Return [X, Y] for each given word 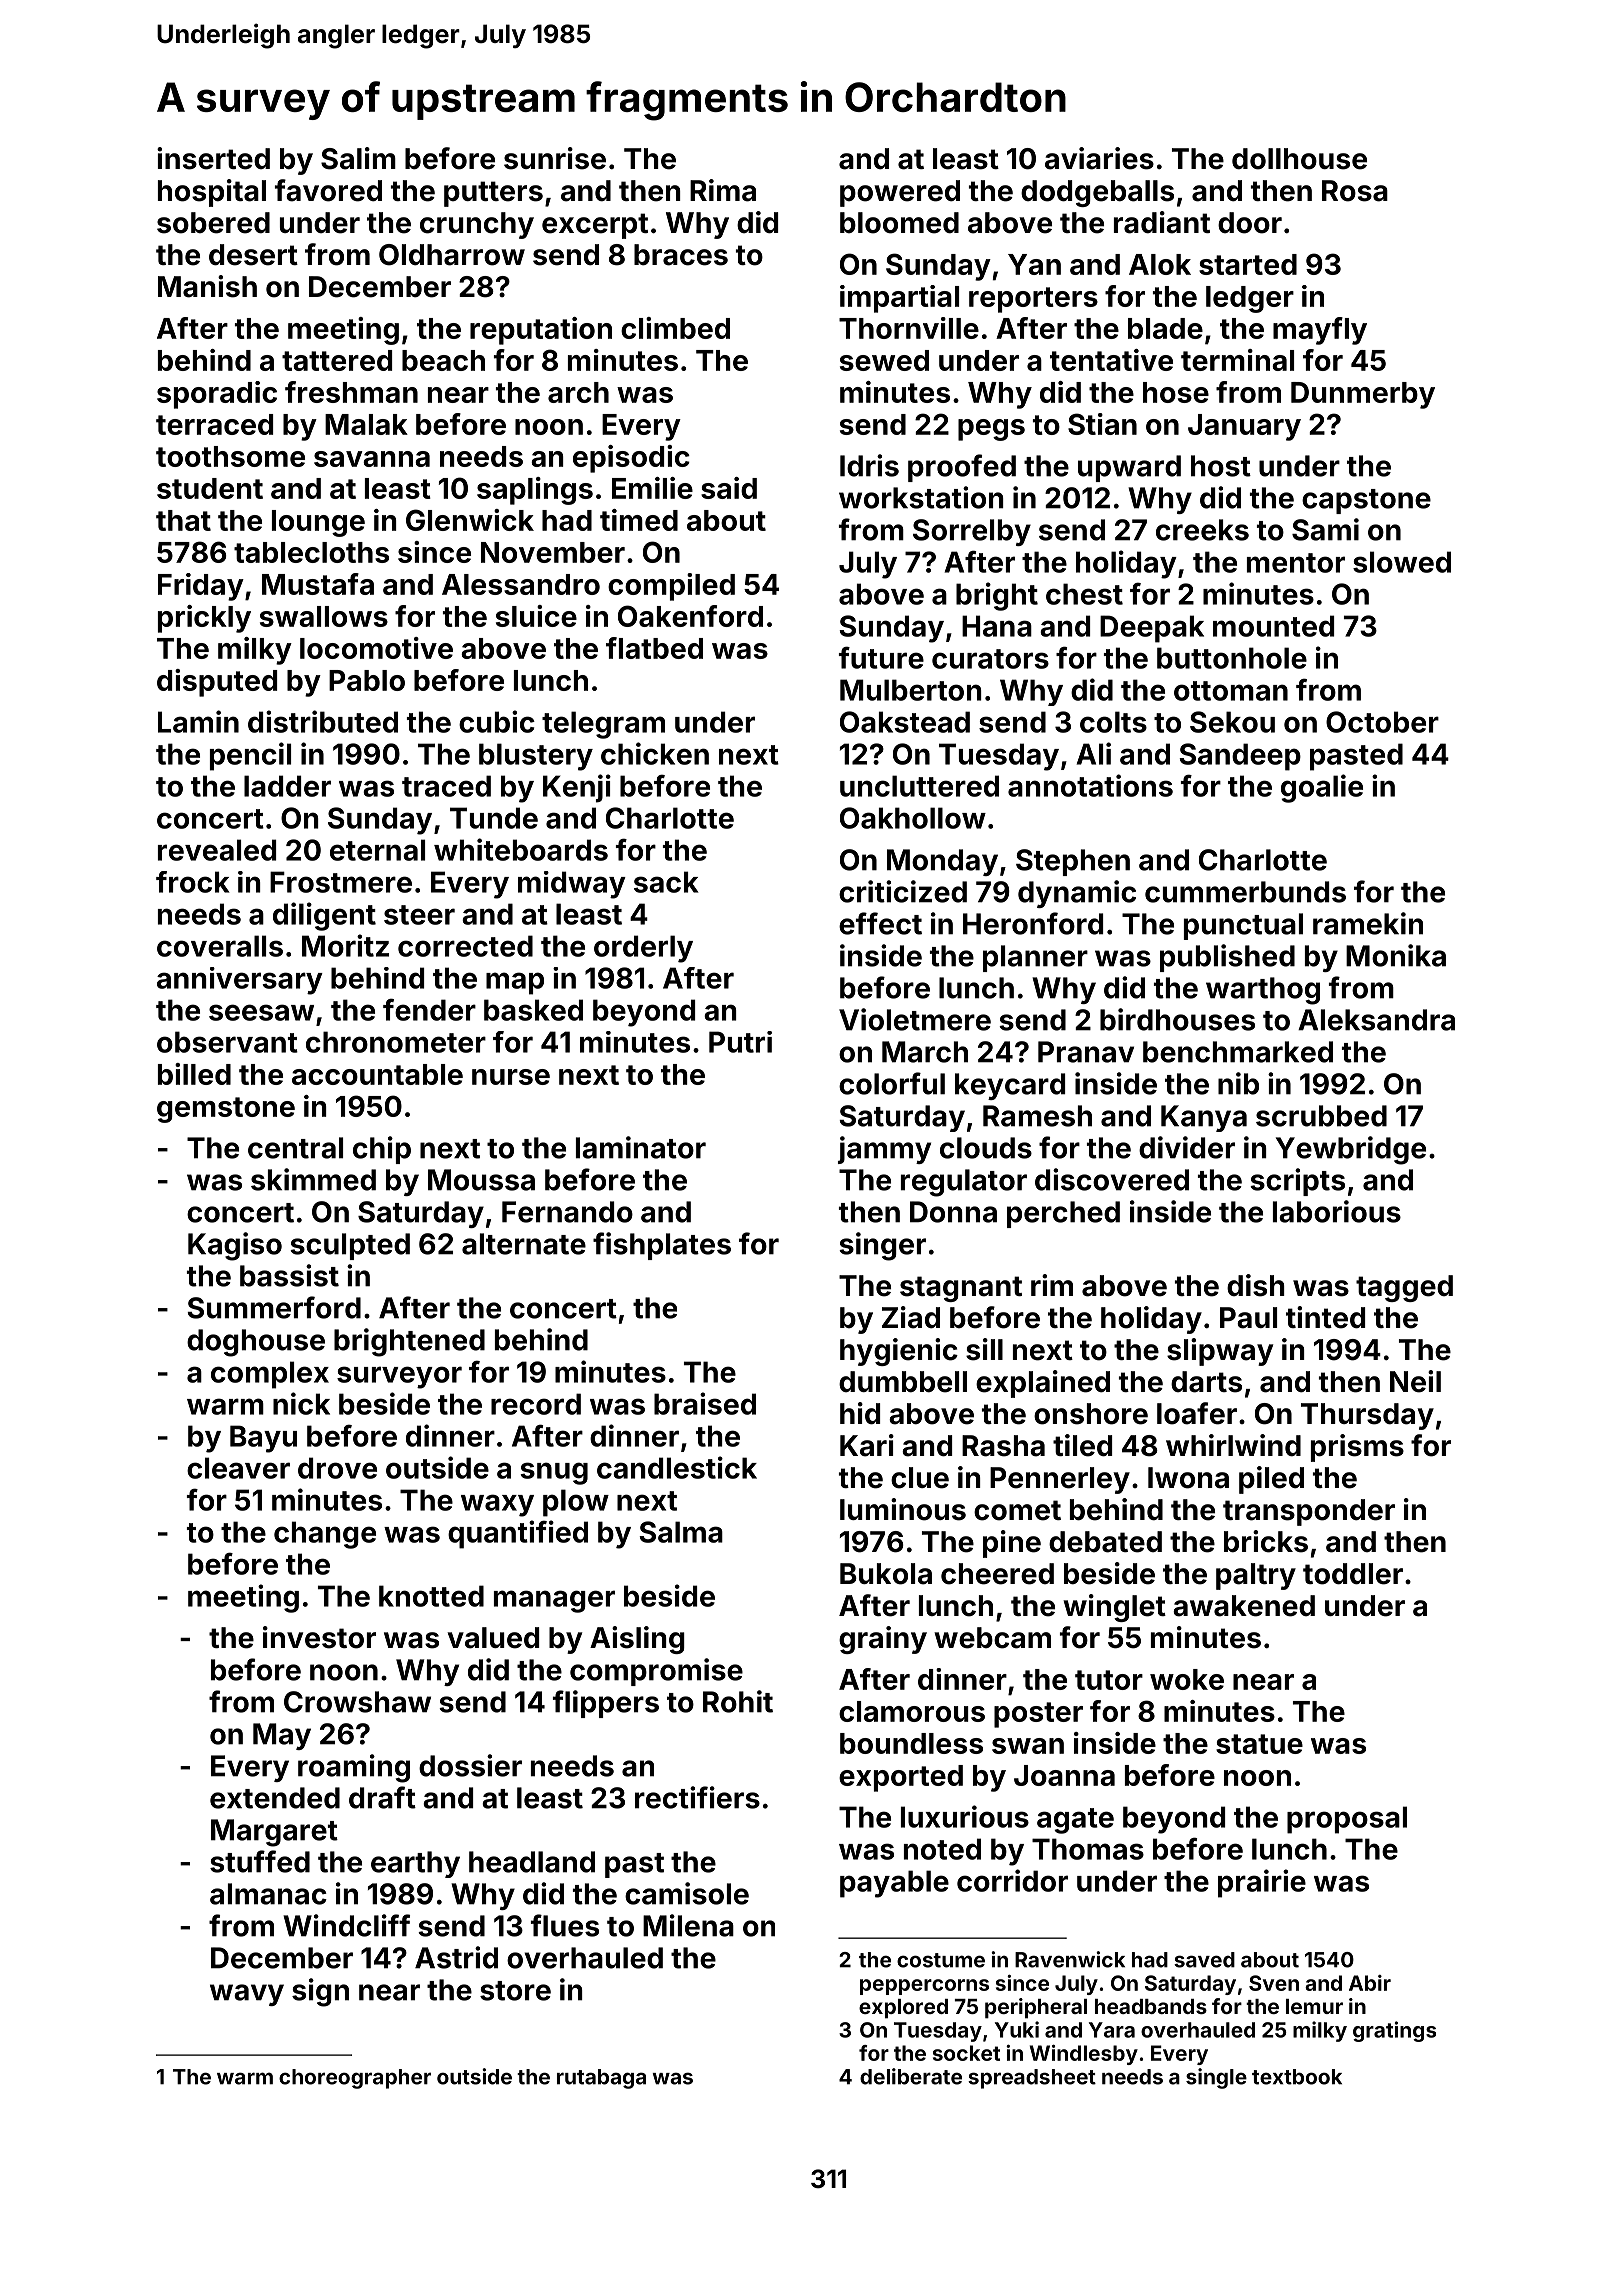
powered [900, 193]
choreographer [355, 2079]
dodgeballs [1097, 193]
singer [882, 1246]
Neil [1415, 1381]
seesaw [261, 1012]
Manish [207, 286]
